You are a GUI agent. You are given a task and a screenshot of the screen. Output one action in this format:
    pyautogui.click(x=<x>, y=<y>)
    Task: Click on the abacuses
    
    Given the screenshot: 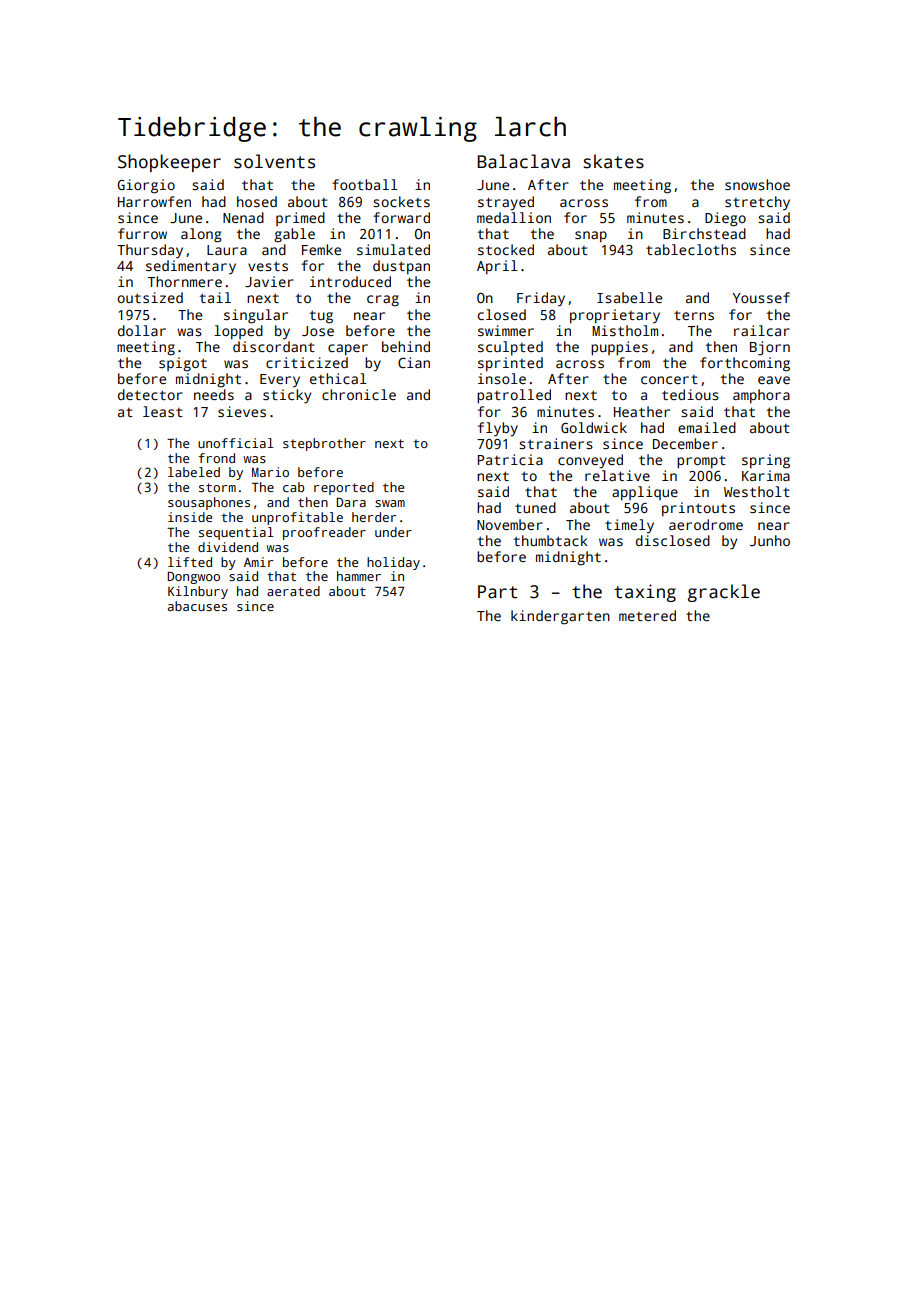 What is the action you would take?
    pyautogui.click(x=197, y=606)
